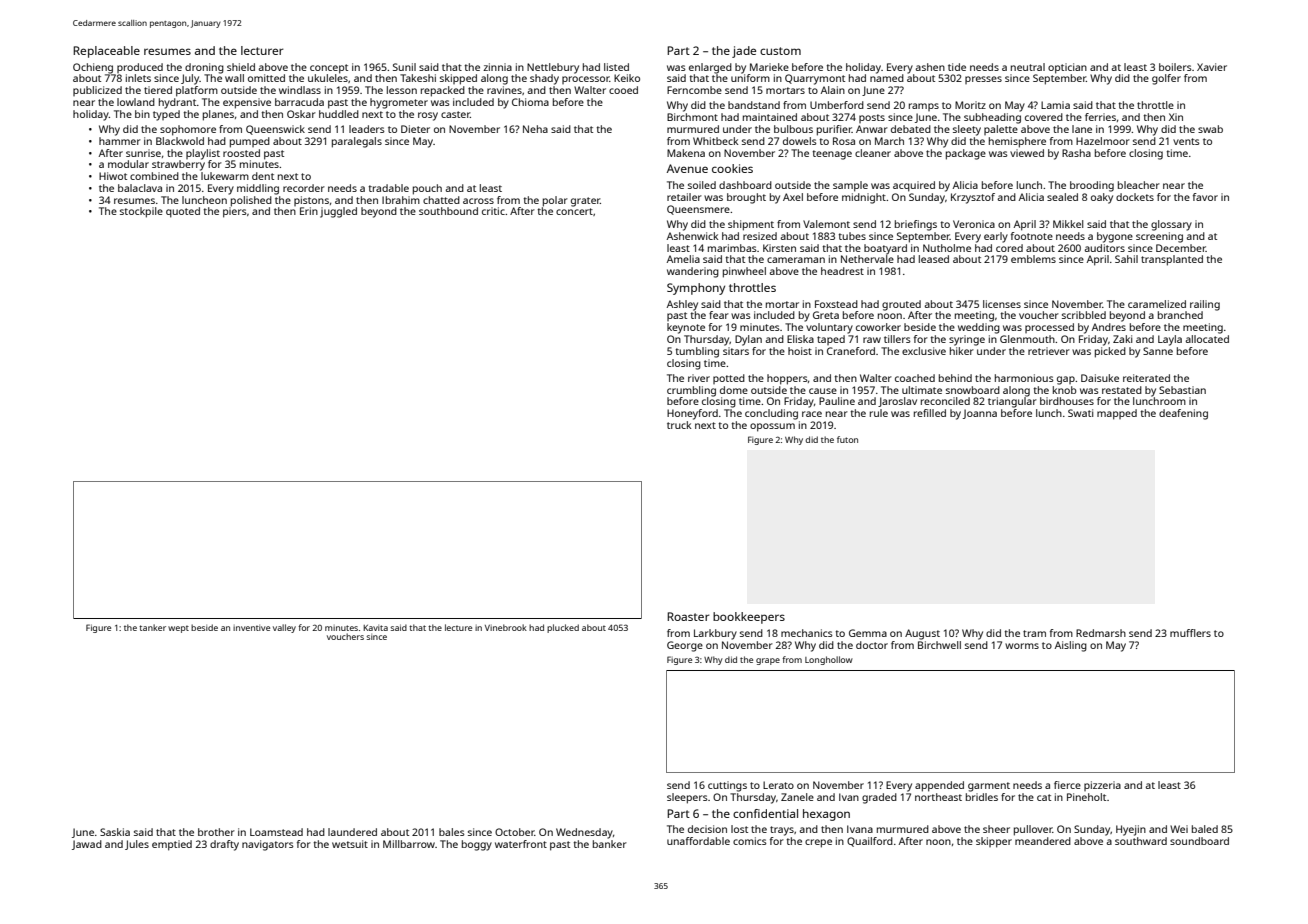 The height and width of the document is (924, 1308). What do you see at coordinates (452, 832) in the document?
I see `bales` at bounding box center [452, 832].
